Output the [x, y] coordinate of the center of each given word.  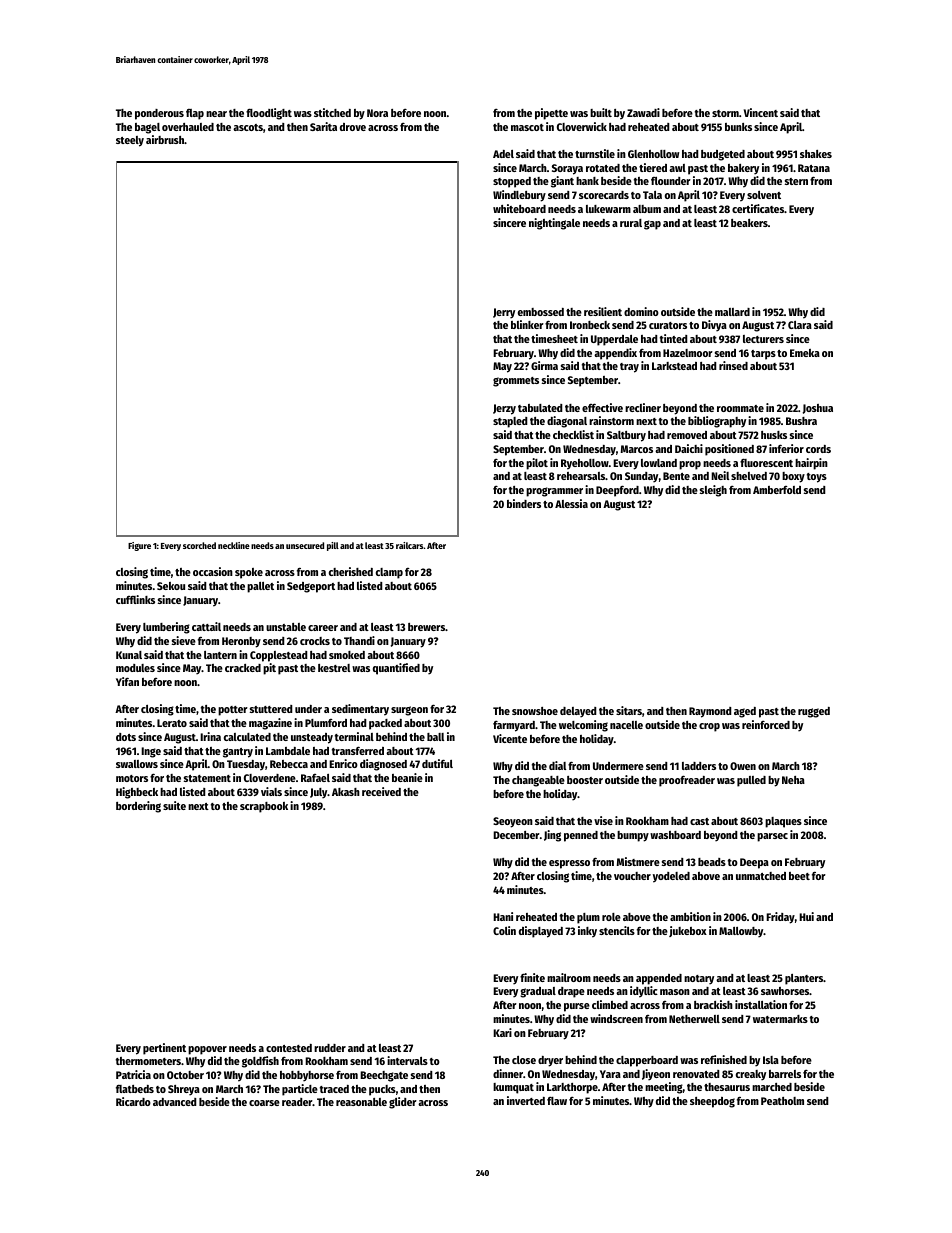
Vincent [761, 112]
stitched [332, 112]
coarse [264, 1103]
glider [403, 1103]
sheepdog [712, 1102]
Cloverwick [582, 126]
